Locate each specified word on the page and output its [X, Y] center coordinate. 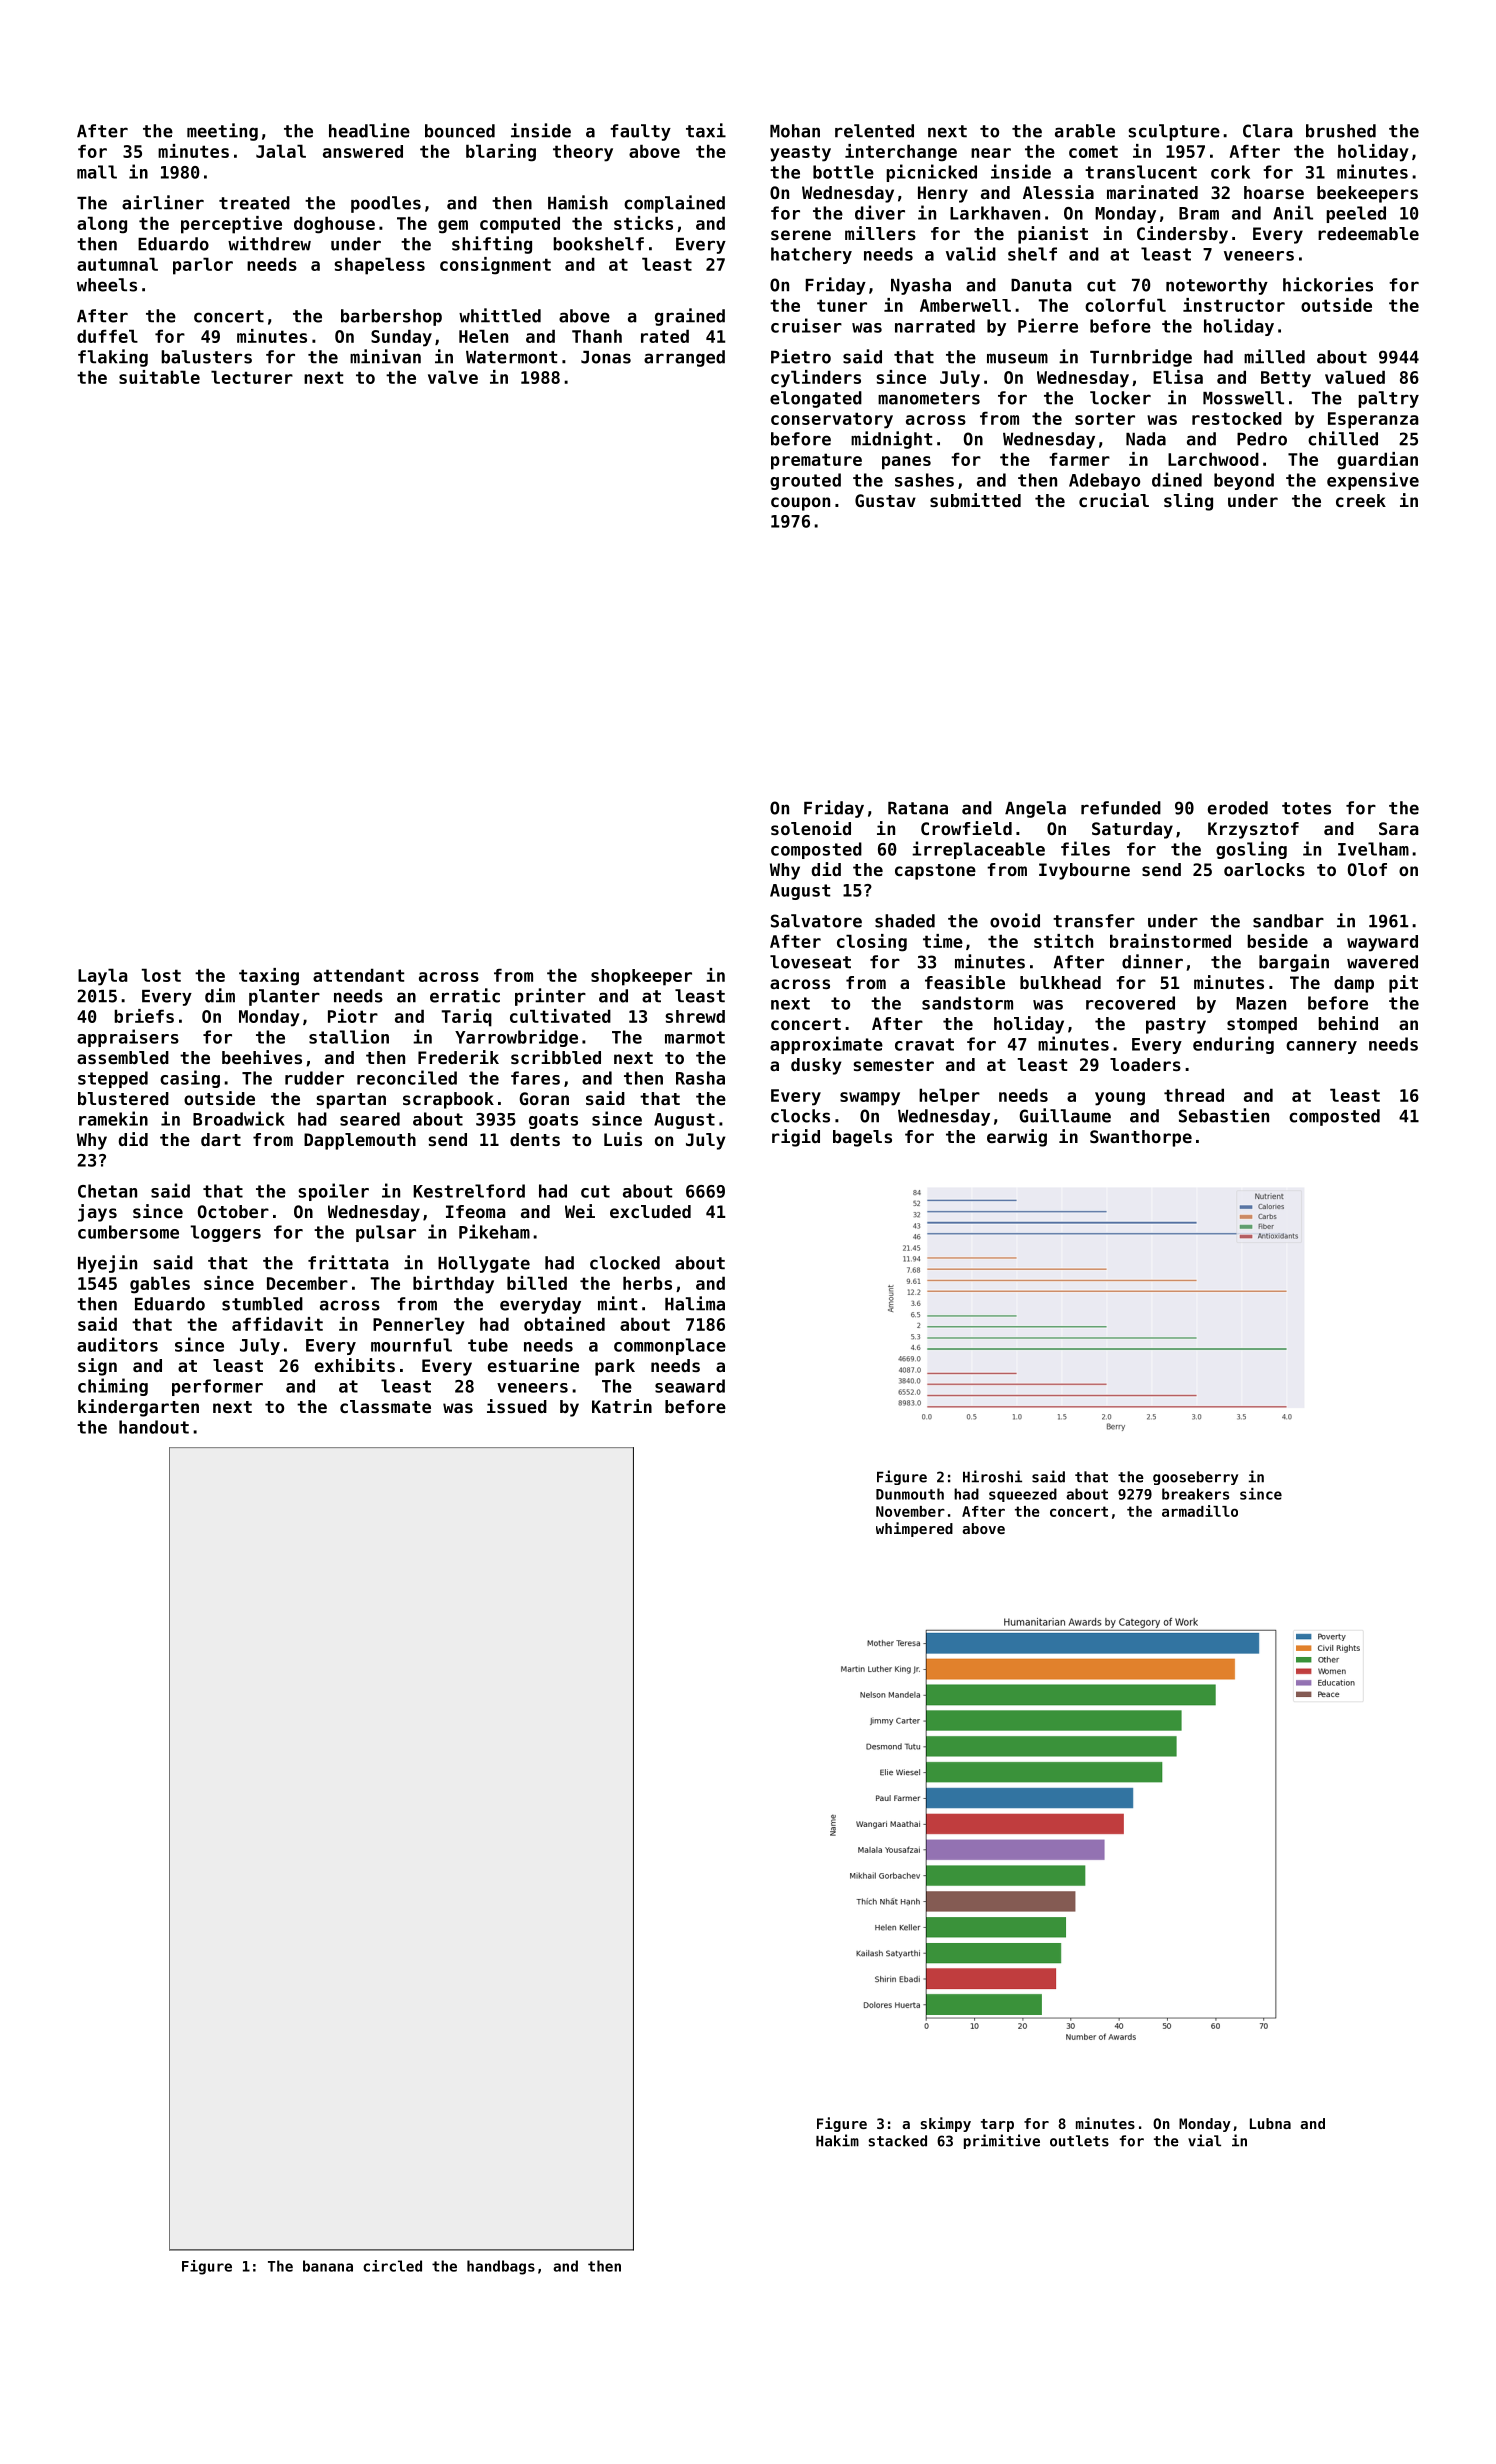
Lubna [1270, 2123]
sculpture [1174, 132]
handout [154, 1427]
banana [328, 2266]
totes [1306, 808]
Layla [103, 977]
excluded [650, 1211]
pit [1403, 984]
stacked [898, 2141]
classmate [385, 1406]
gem [453, 227]
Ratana [918, 808]
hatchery [811, 255]
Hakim [837, 2140]
